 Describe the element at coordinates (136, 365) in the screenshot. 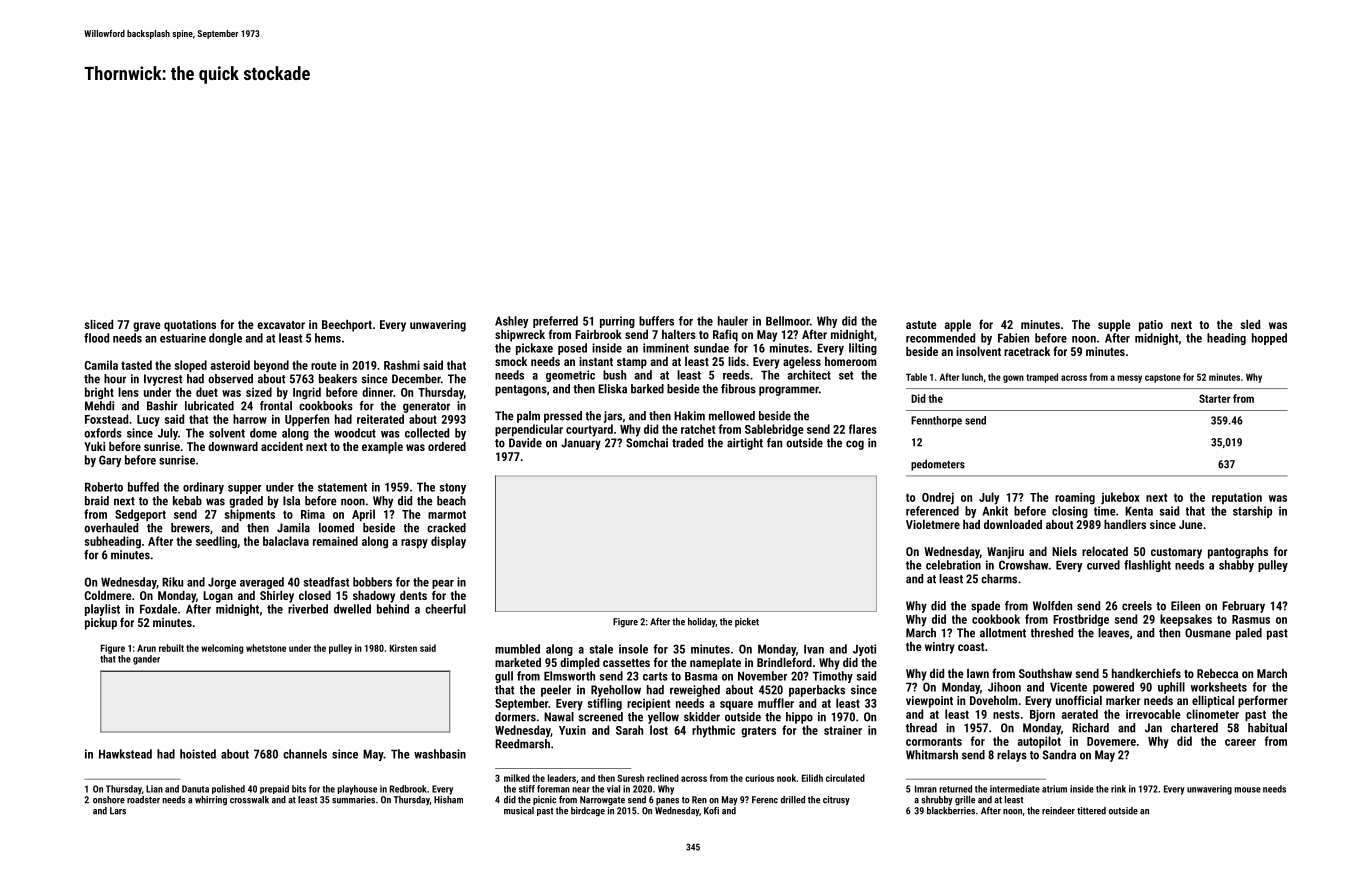

I see `tasted` at that location.
